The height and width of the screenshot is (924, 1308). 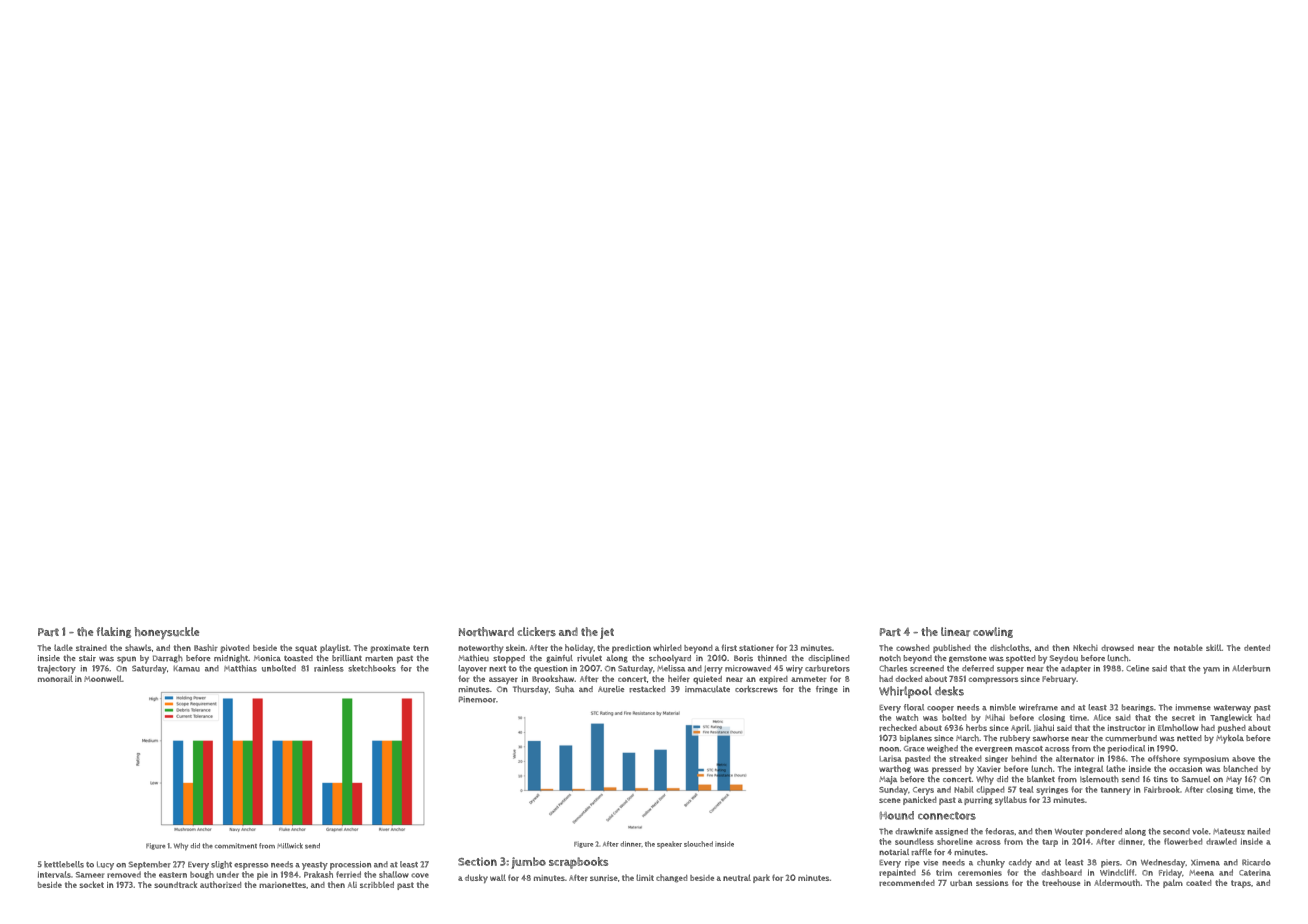 What do you see at coordinates (236, 846) in the screenshot?
I see `commitment` at bounding box center [236, 846].
